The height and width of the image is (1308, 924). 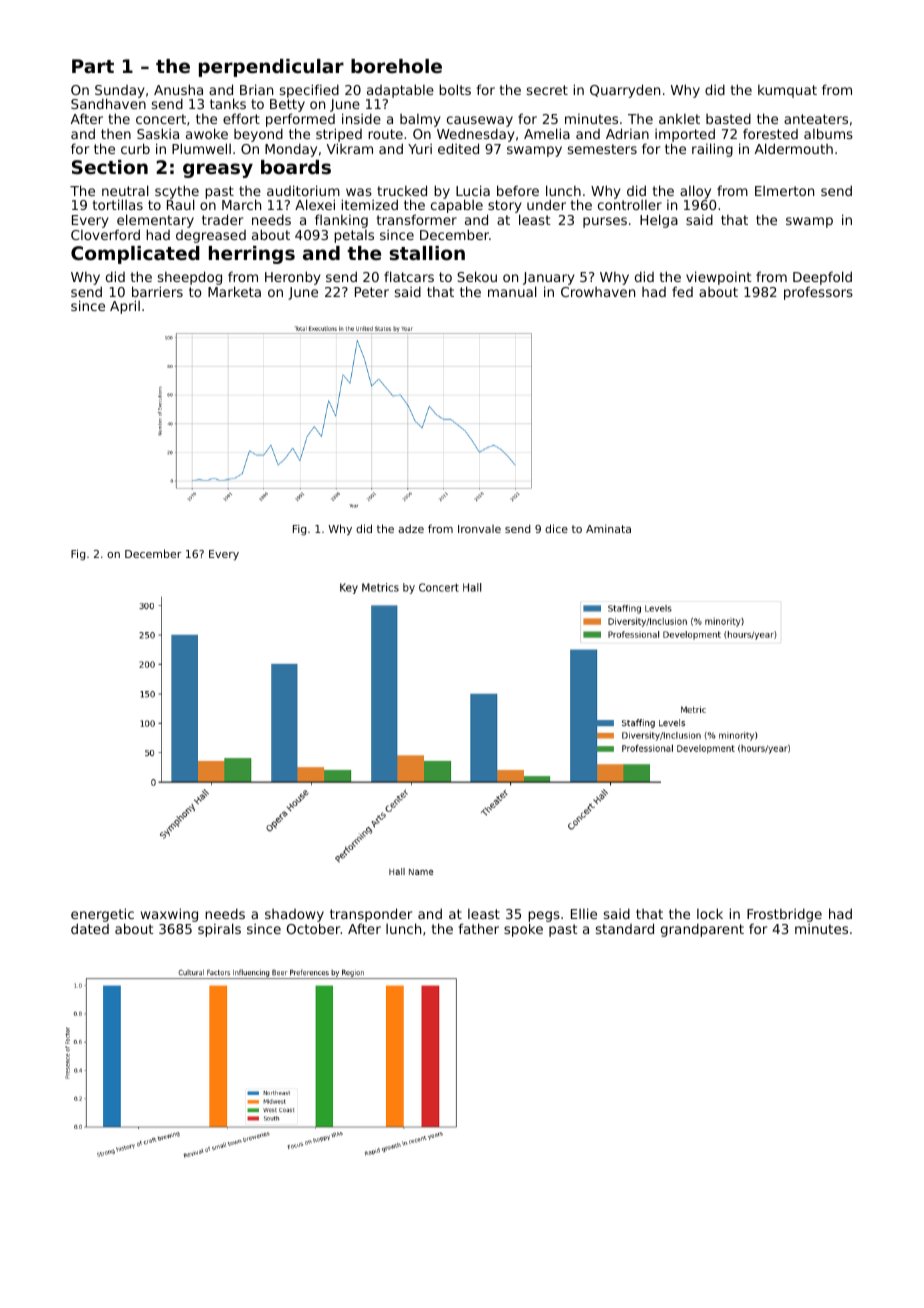 I want to click on Ellie, so click(x=584, y=913).
